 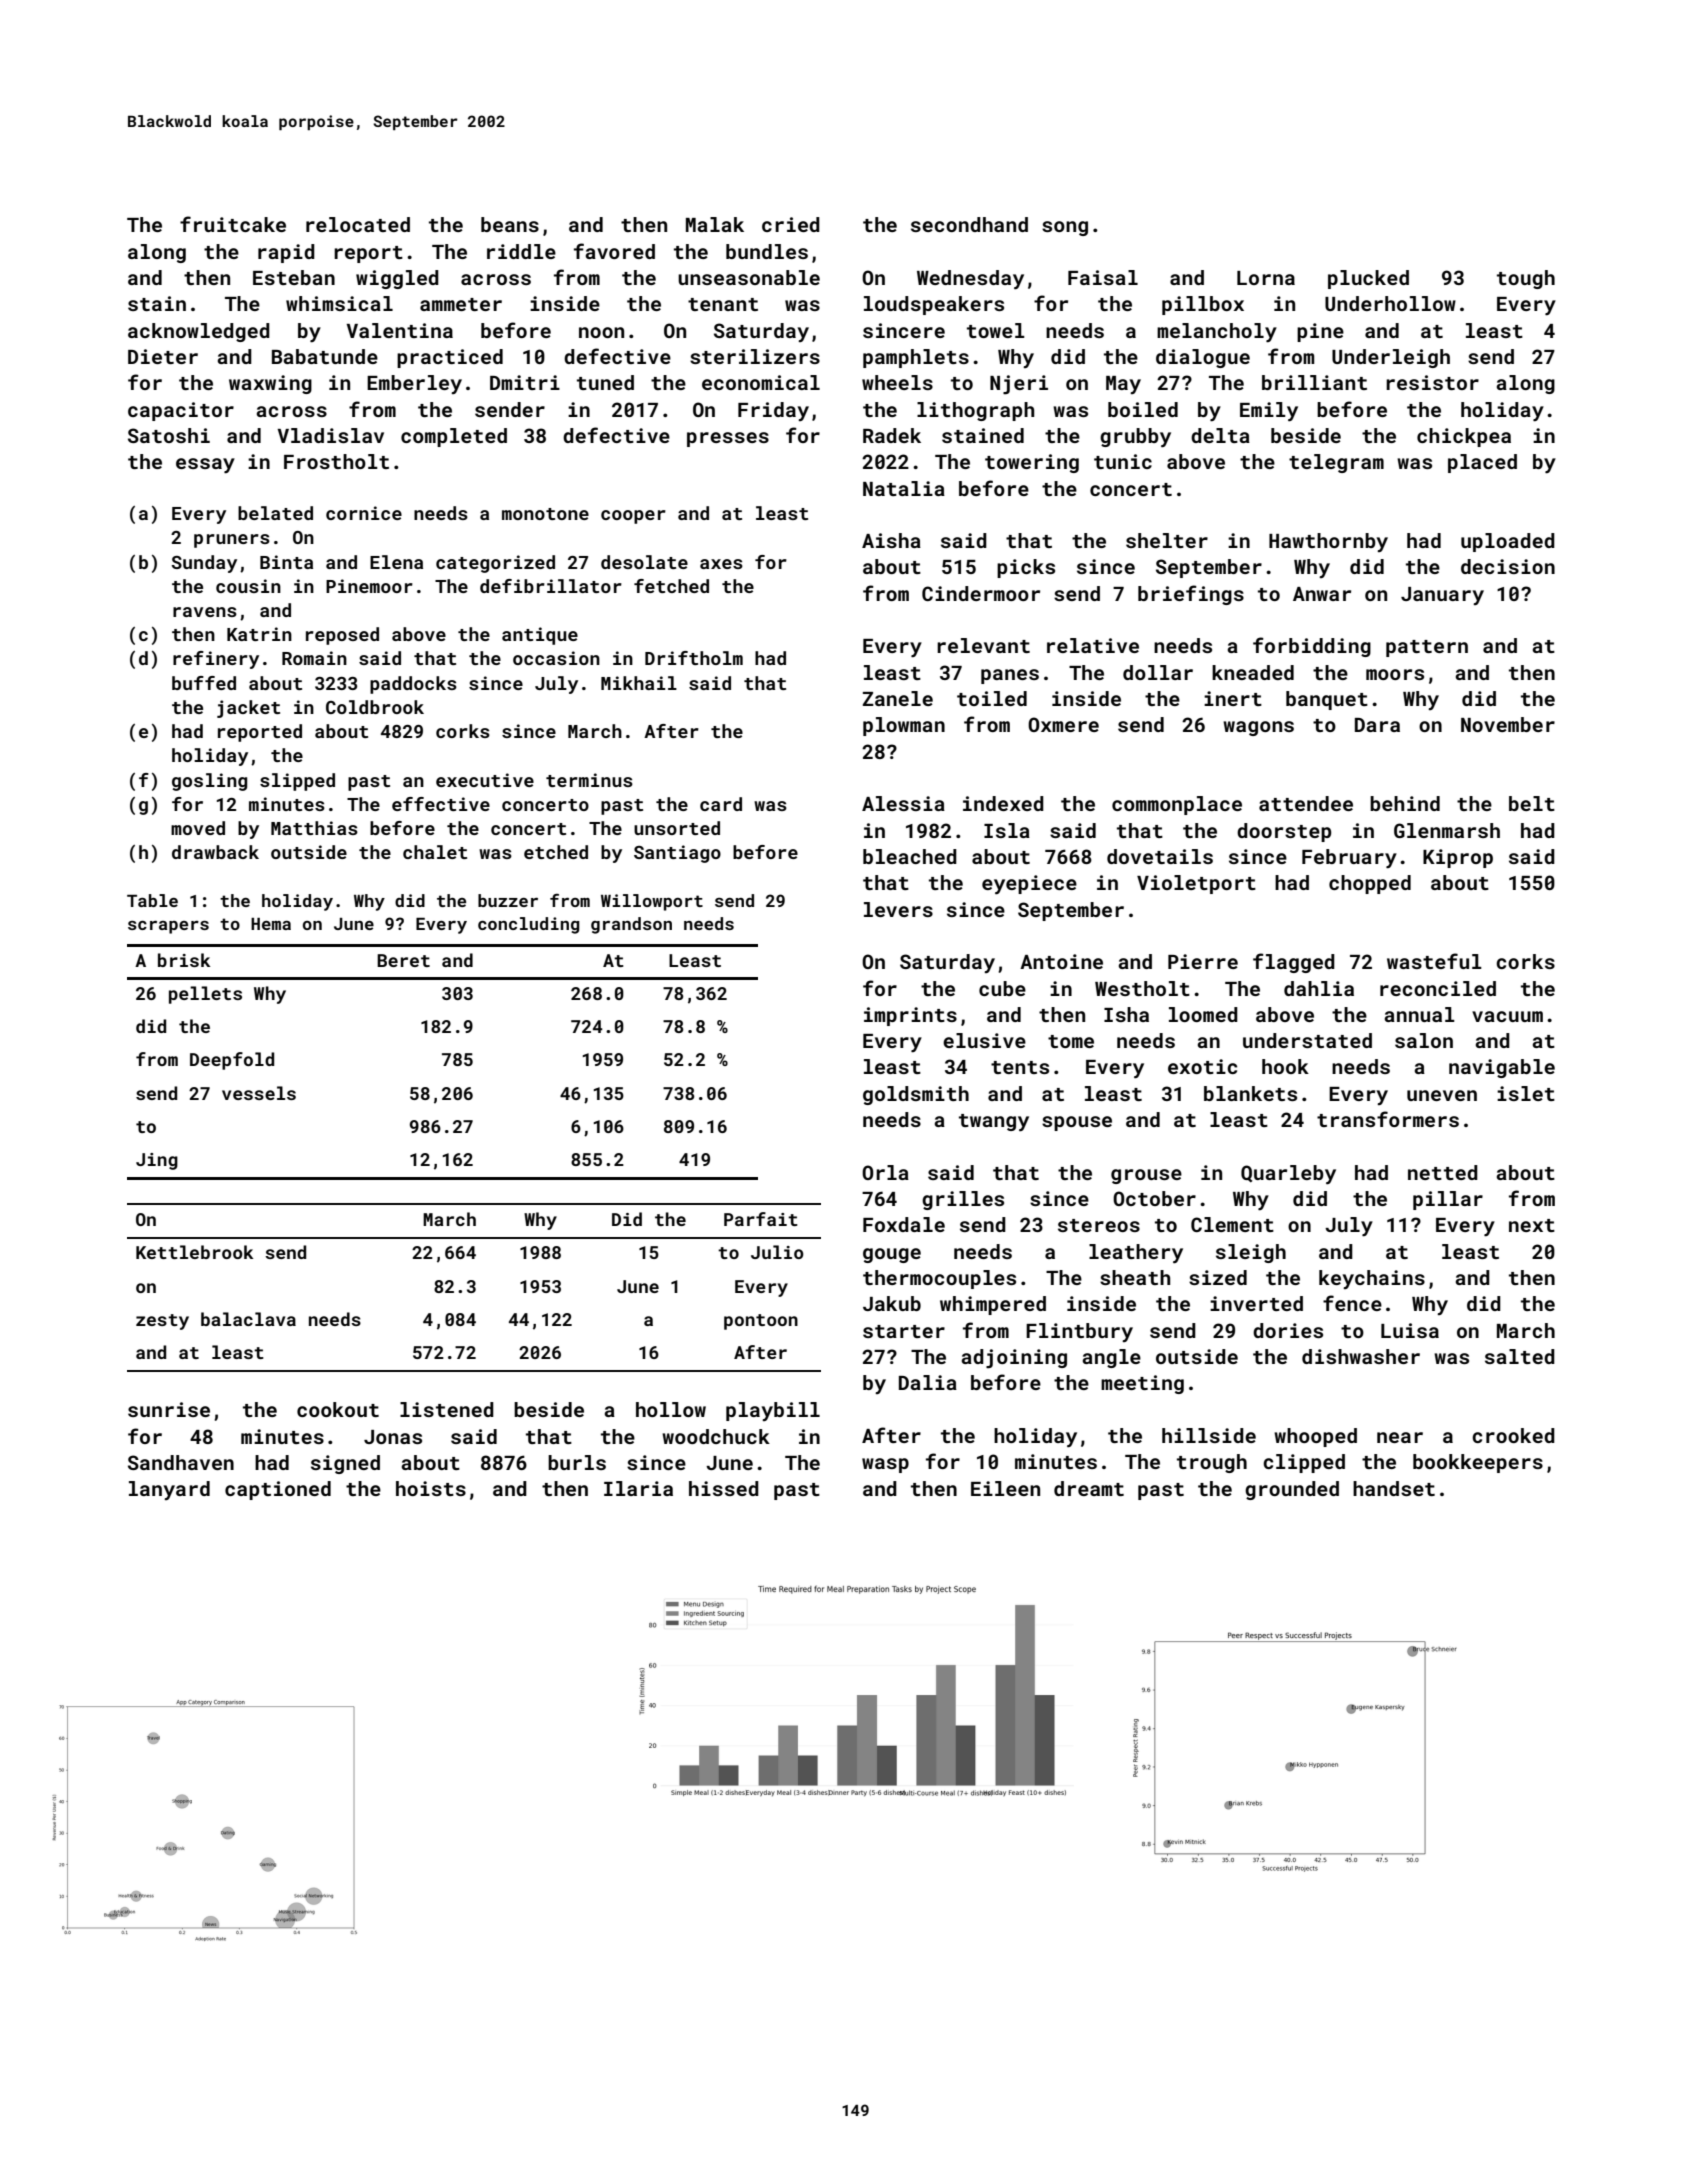 I want to click on balaclava, so click(x=248, y=1319).
